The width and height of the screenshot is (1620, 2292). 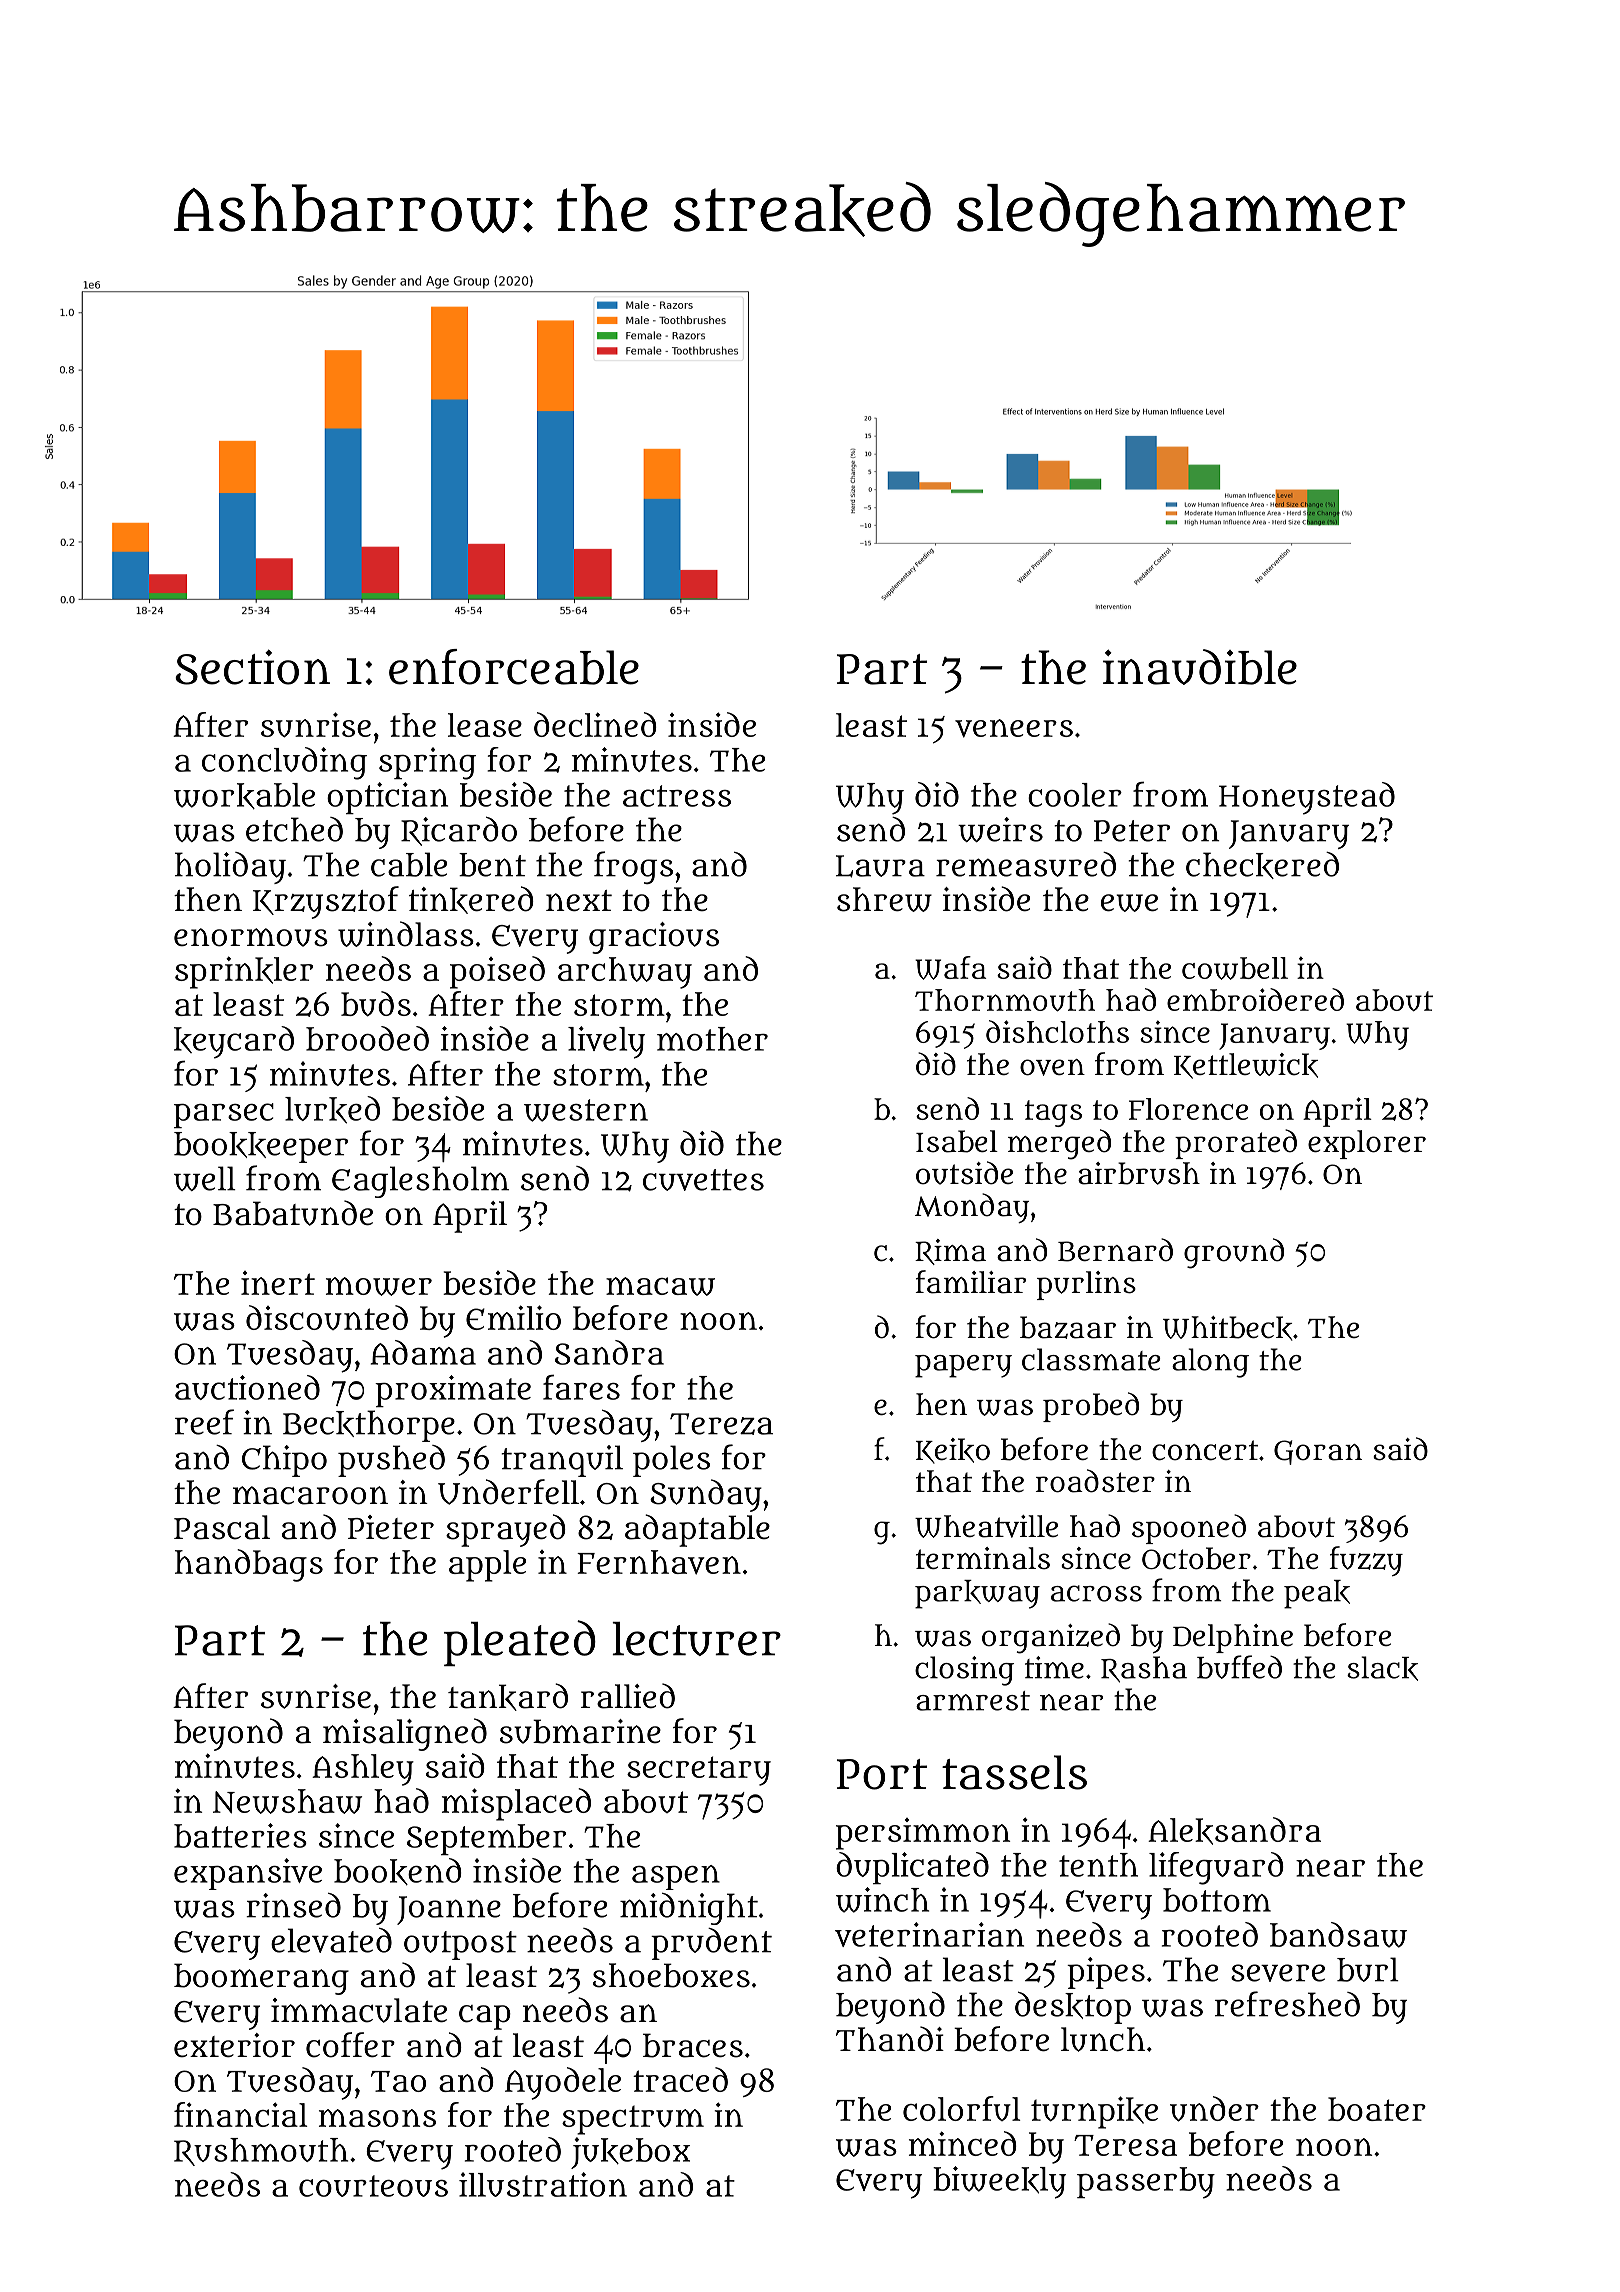 I want to click on Goran, so click(x=1318, y=1452).
